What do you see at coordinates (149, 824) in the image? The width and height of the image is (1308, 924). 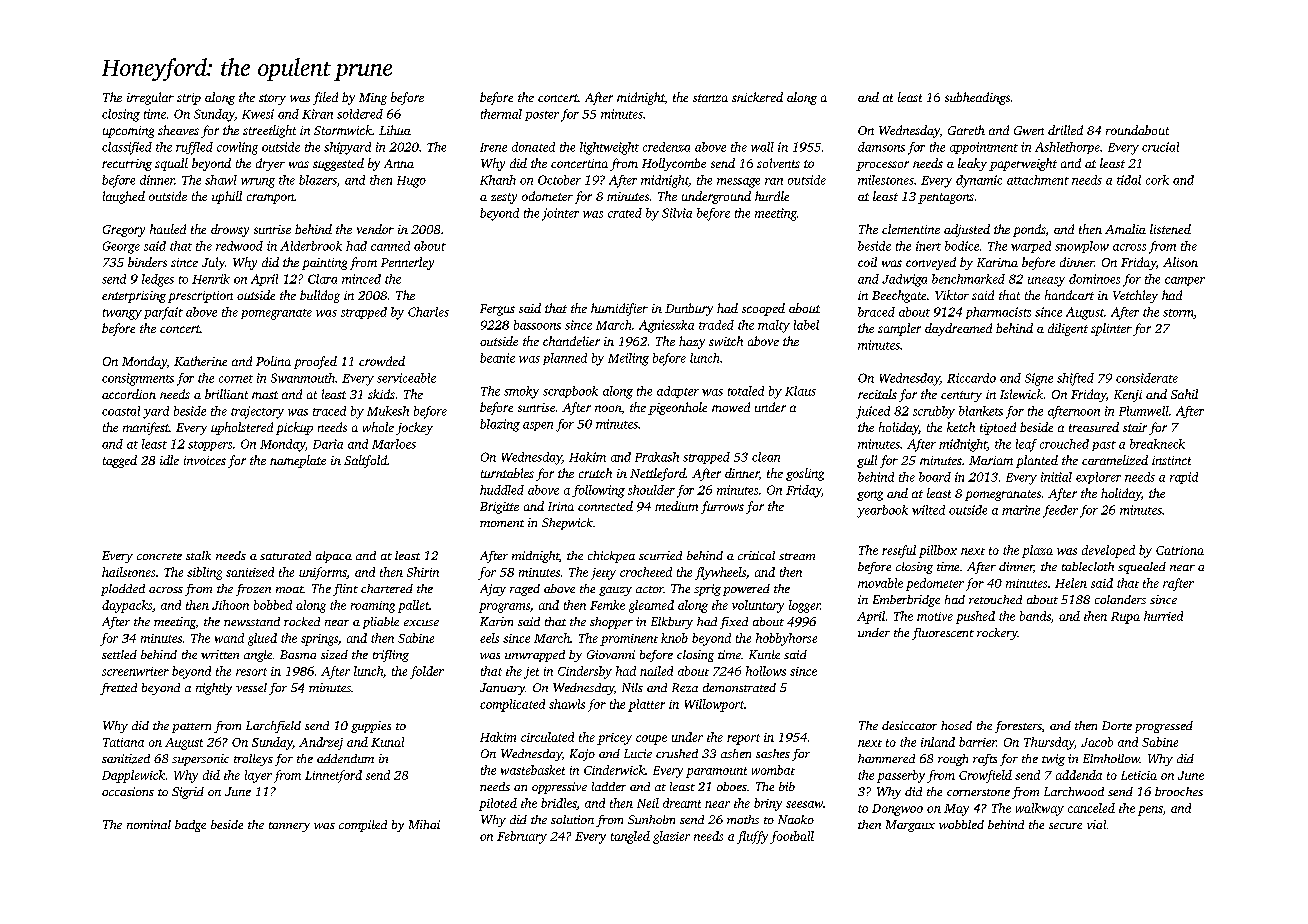 I see `nominal` at bounding box center [149, 824].
